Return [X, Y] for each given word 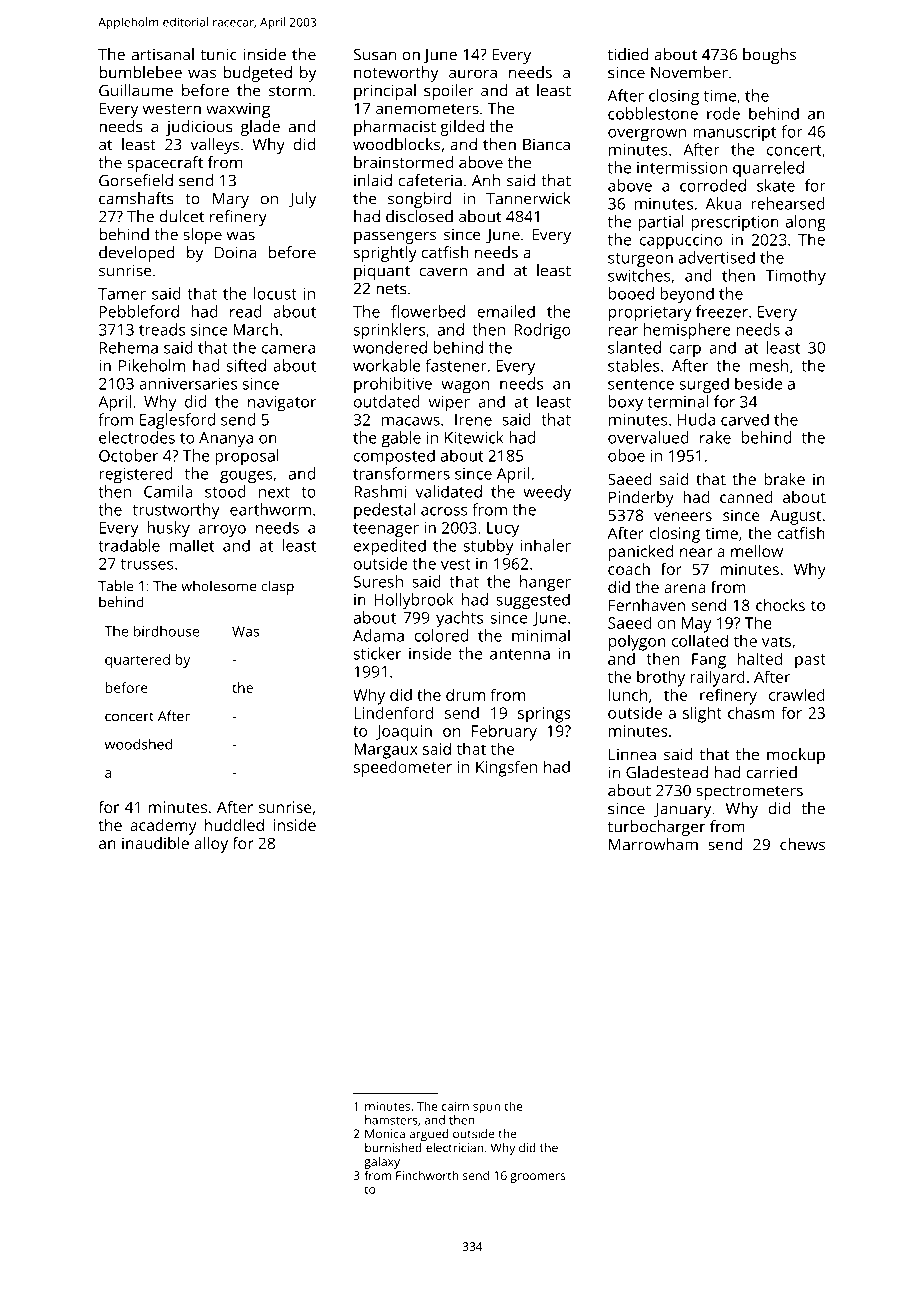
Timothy [795, 277]
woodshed [138, 744]
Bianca [546, 145]
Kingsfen [506, 768]
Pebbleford [139, 311]
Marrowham [653, 844]
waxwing [238, 110]
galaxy [382, 1163]
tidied [628, 54]
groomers [537, 1178]
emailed [506, 311]
